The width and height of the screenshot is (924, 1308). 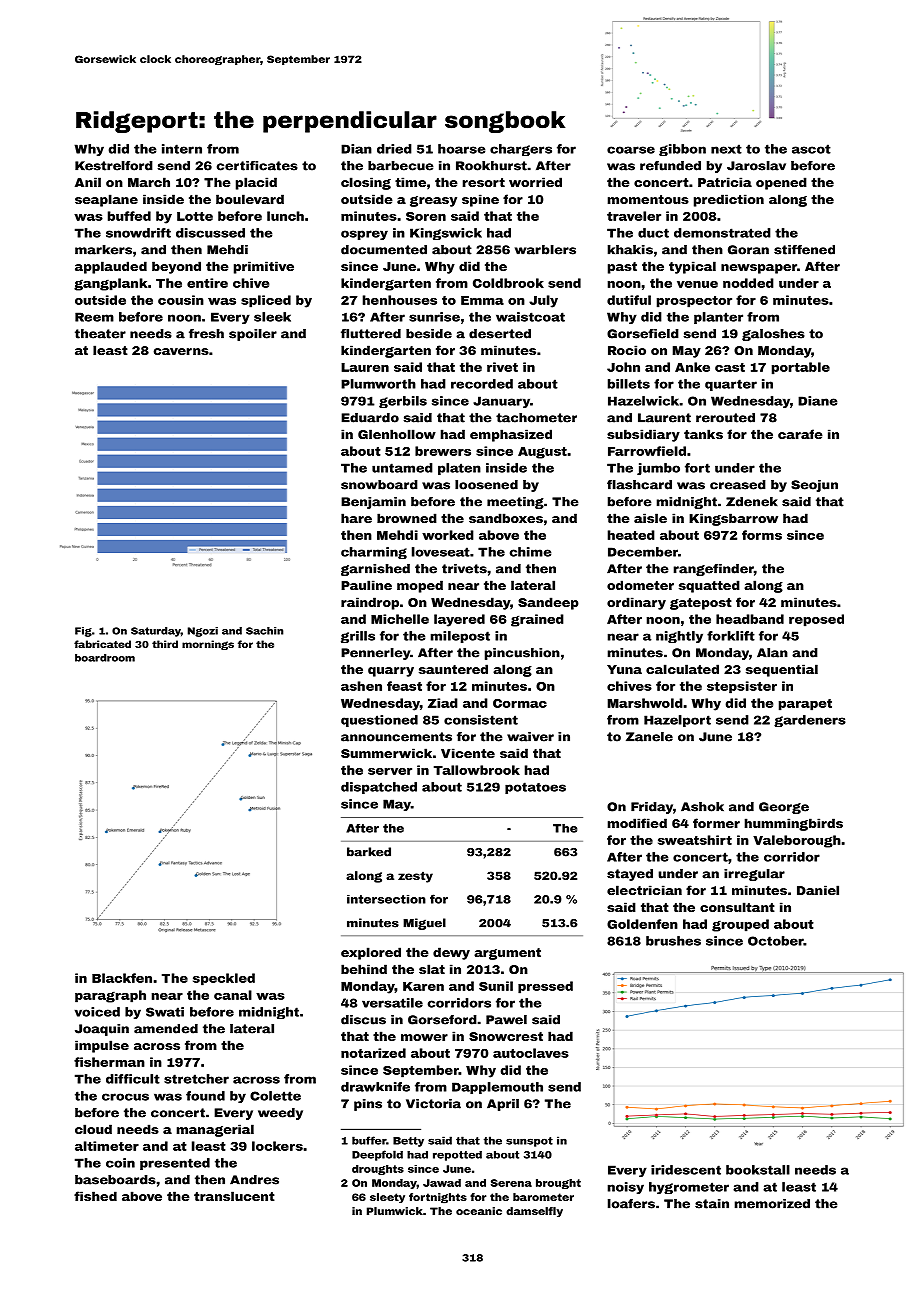 I want to click on translucent, so click(x=234, y=1196).
